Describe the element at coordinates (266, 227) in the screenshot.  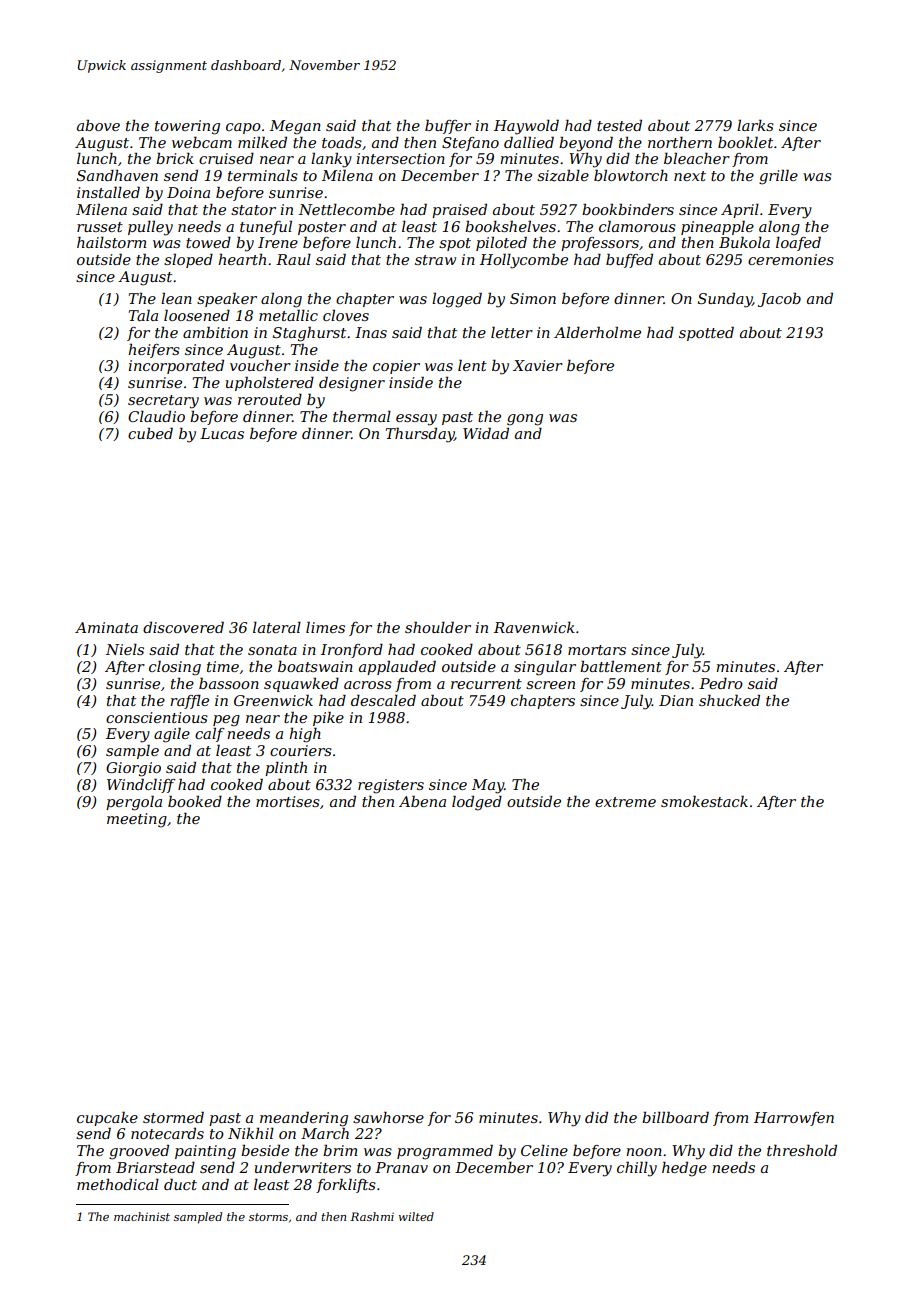
I see `tuneful` at that location.
